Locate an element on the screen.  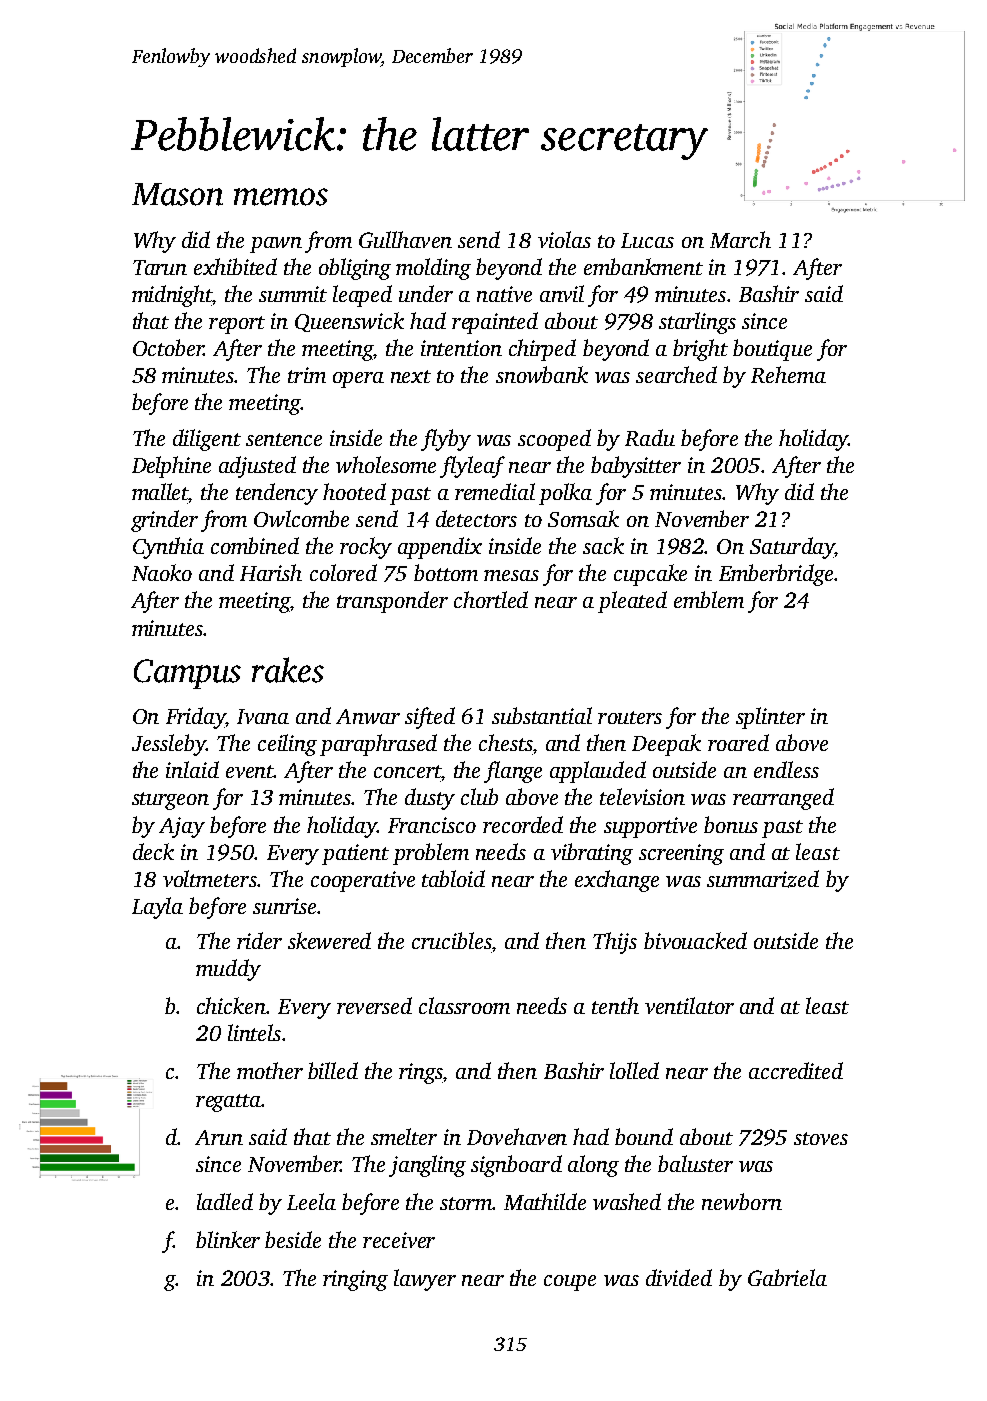
Lucas is located at coordinates (647, 240).
